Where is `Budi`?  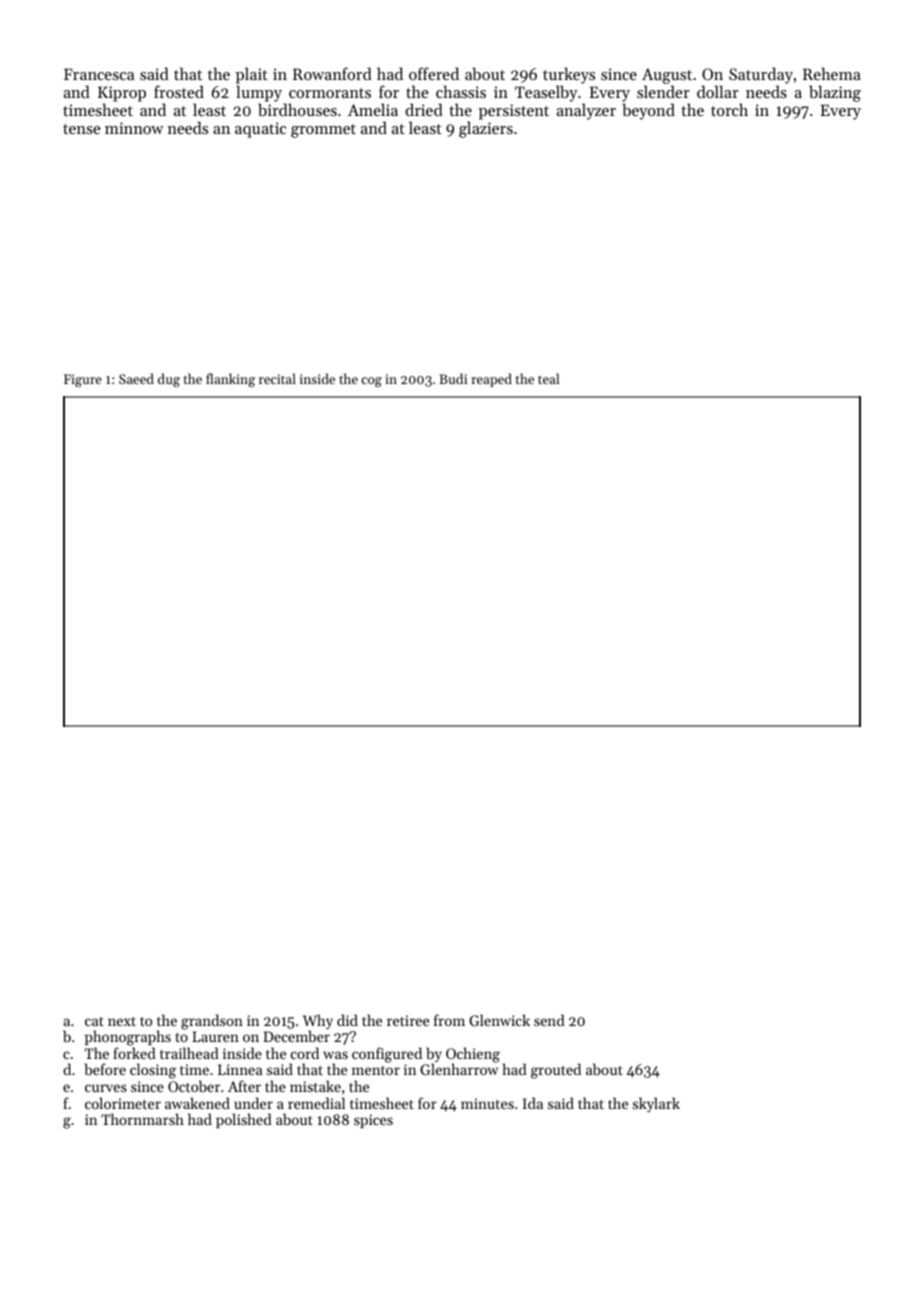
Budi is located at coordinates (453, 378).
